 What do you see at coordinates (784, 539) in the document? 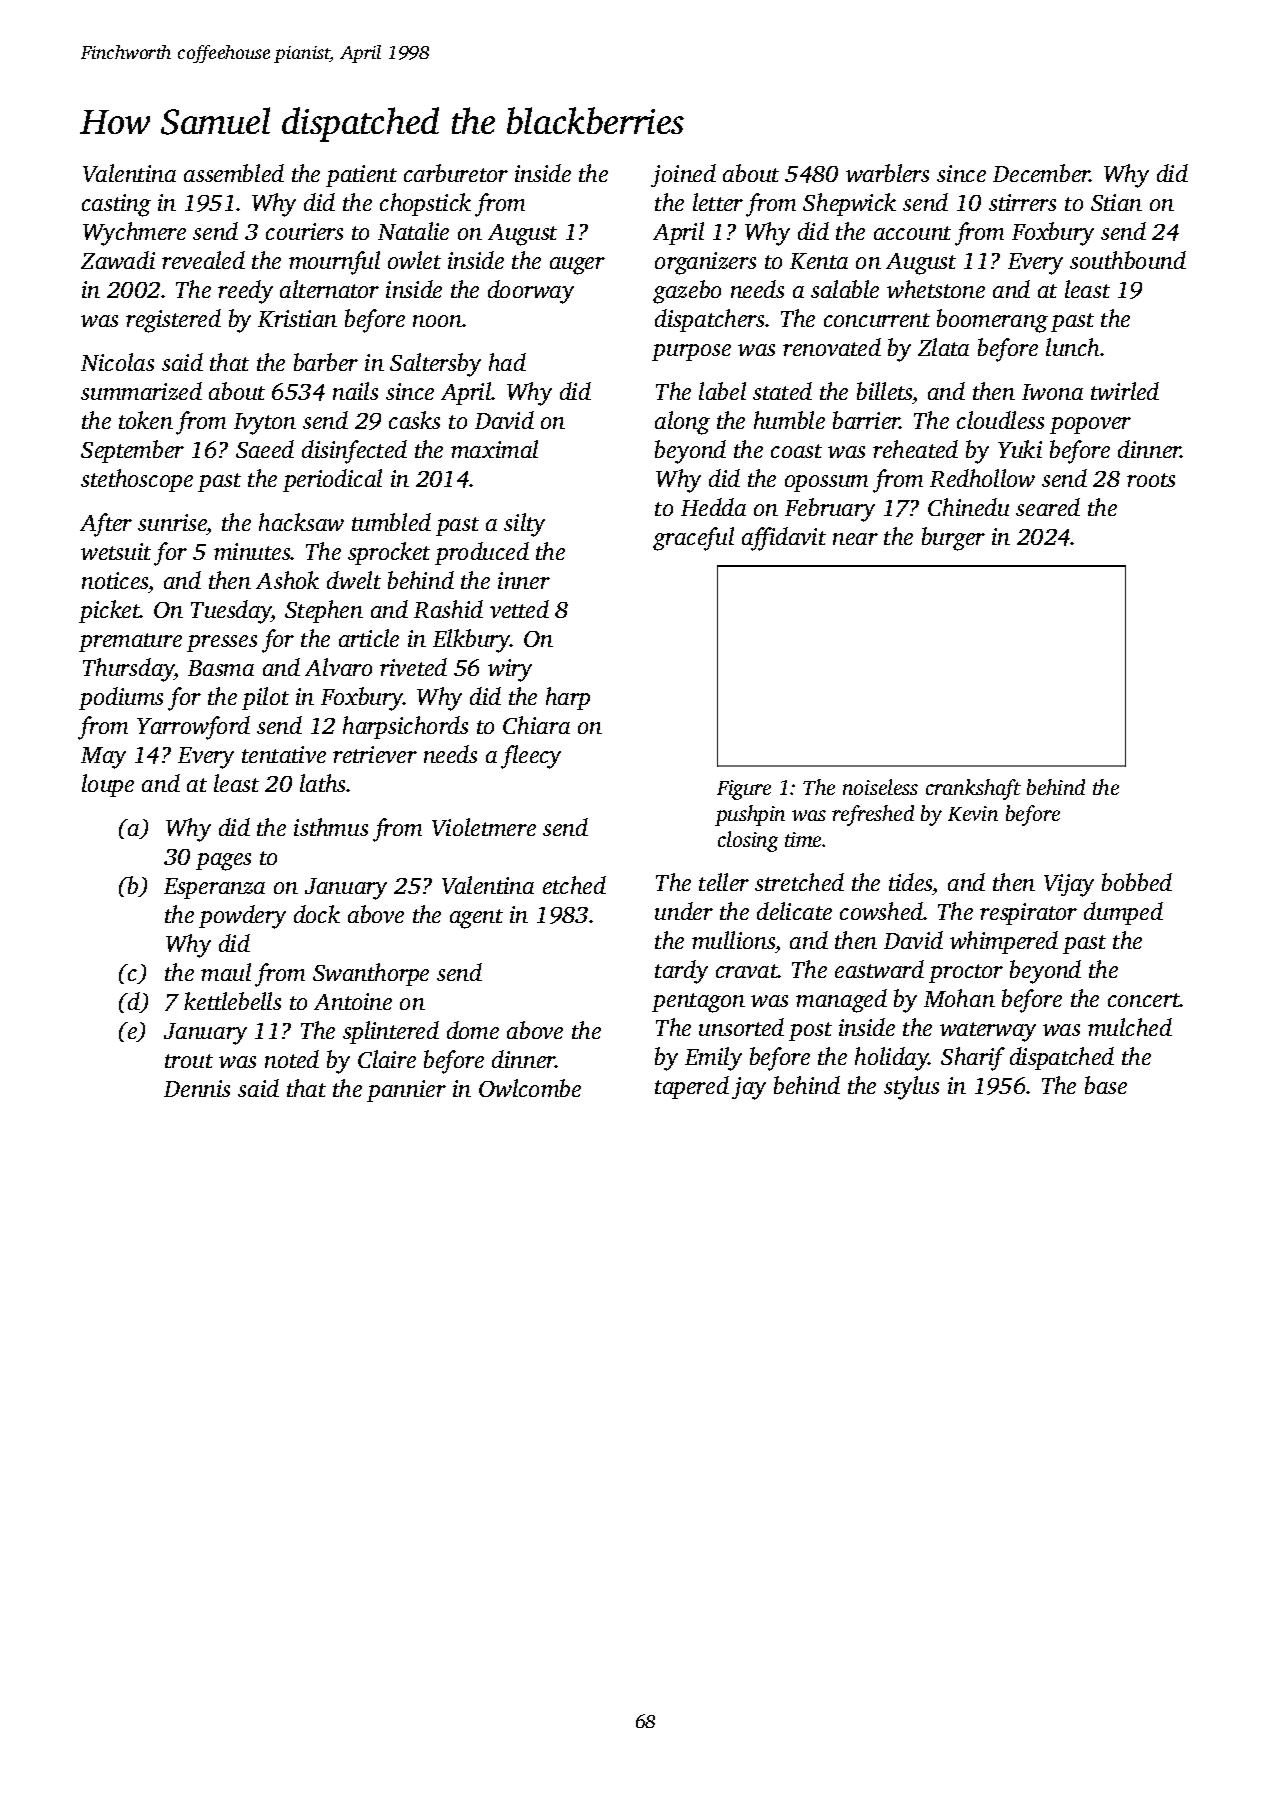
I see `affidavit` at bounding box center [784, 539].
